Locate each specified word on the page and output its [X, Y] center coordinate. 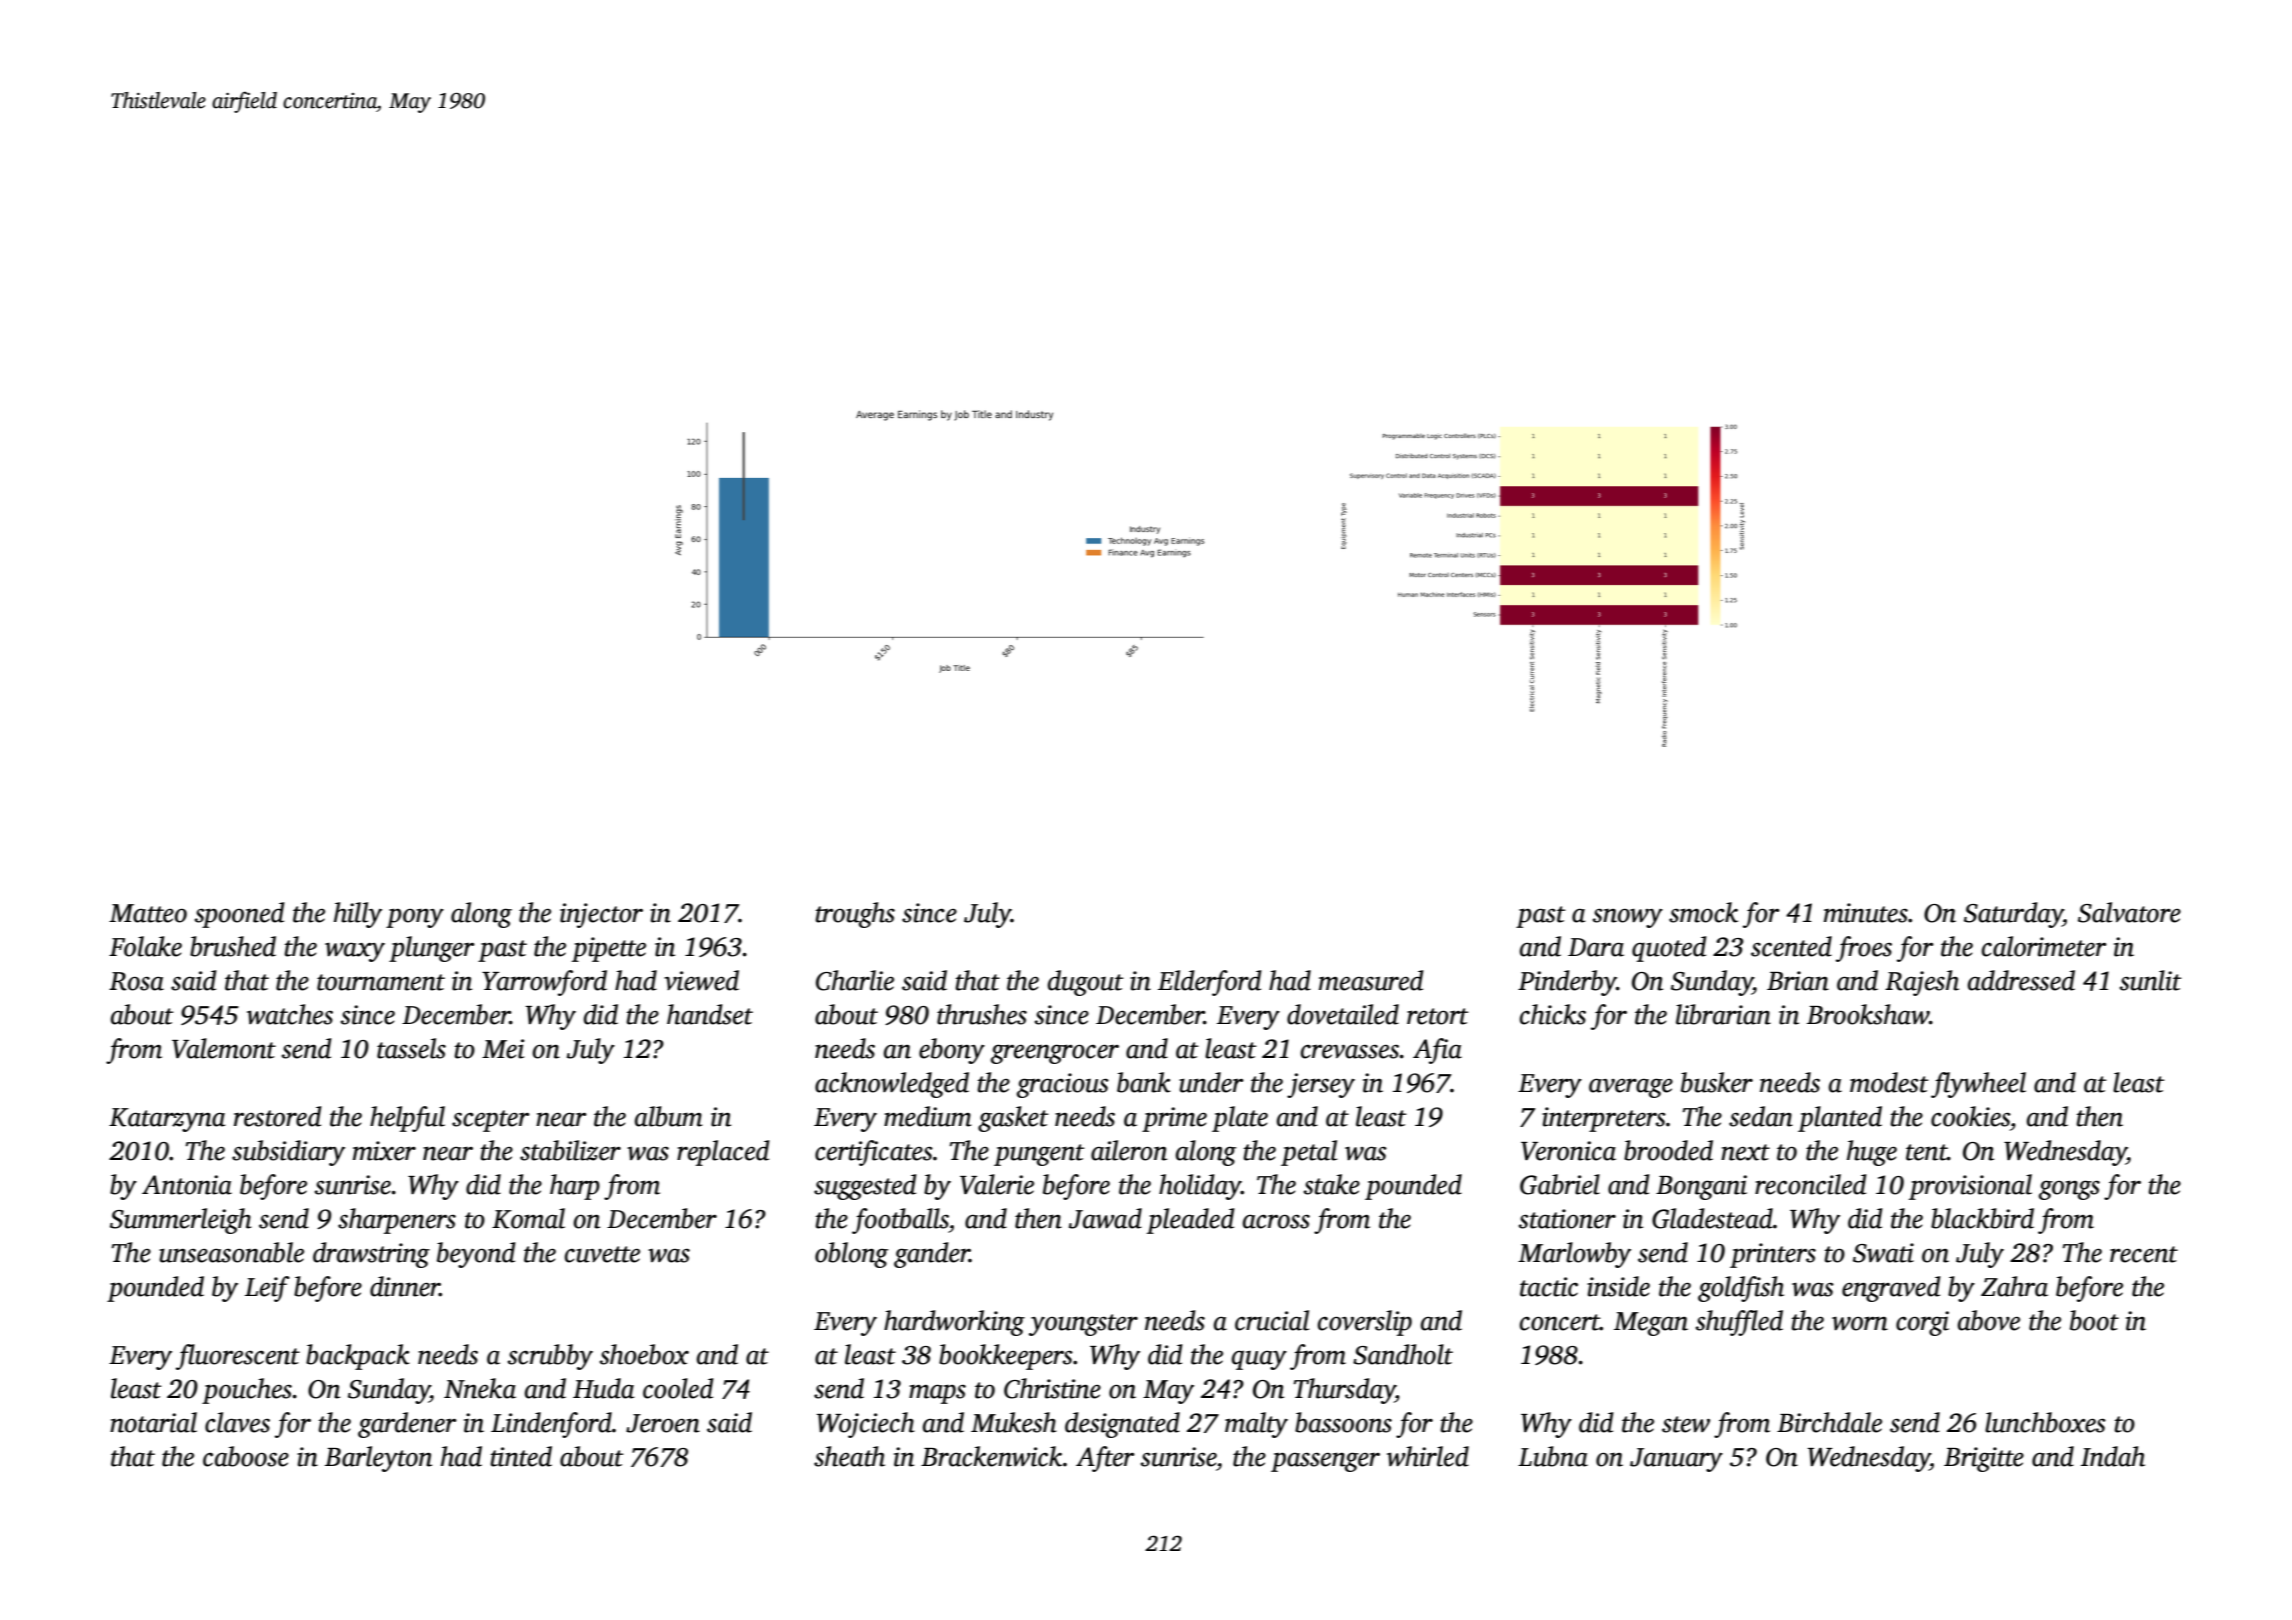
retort [1438, 1016]
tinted [521, 1456]
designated [1122, 1425]
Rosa [136, 981]
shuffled [1739, 1323]
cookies [1970, 1116]
